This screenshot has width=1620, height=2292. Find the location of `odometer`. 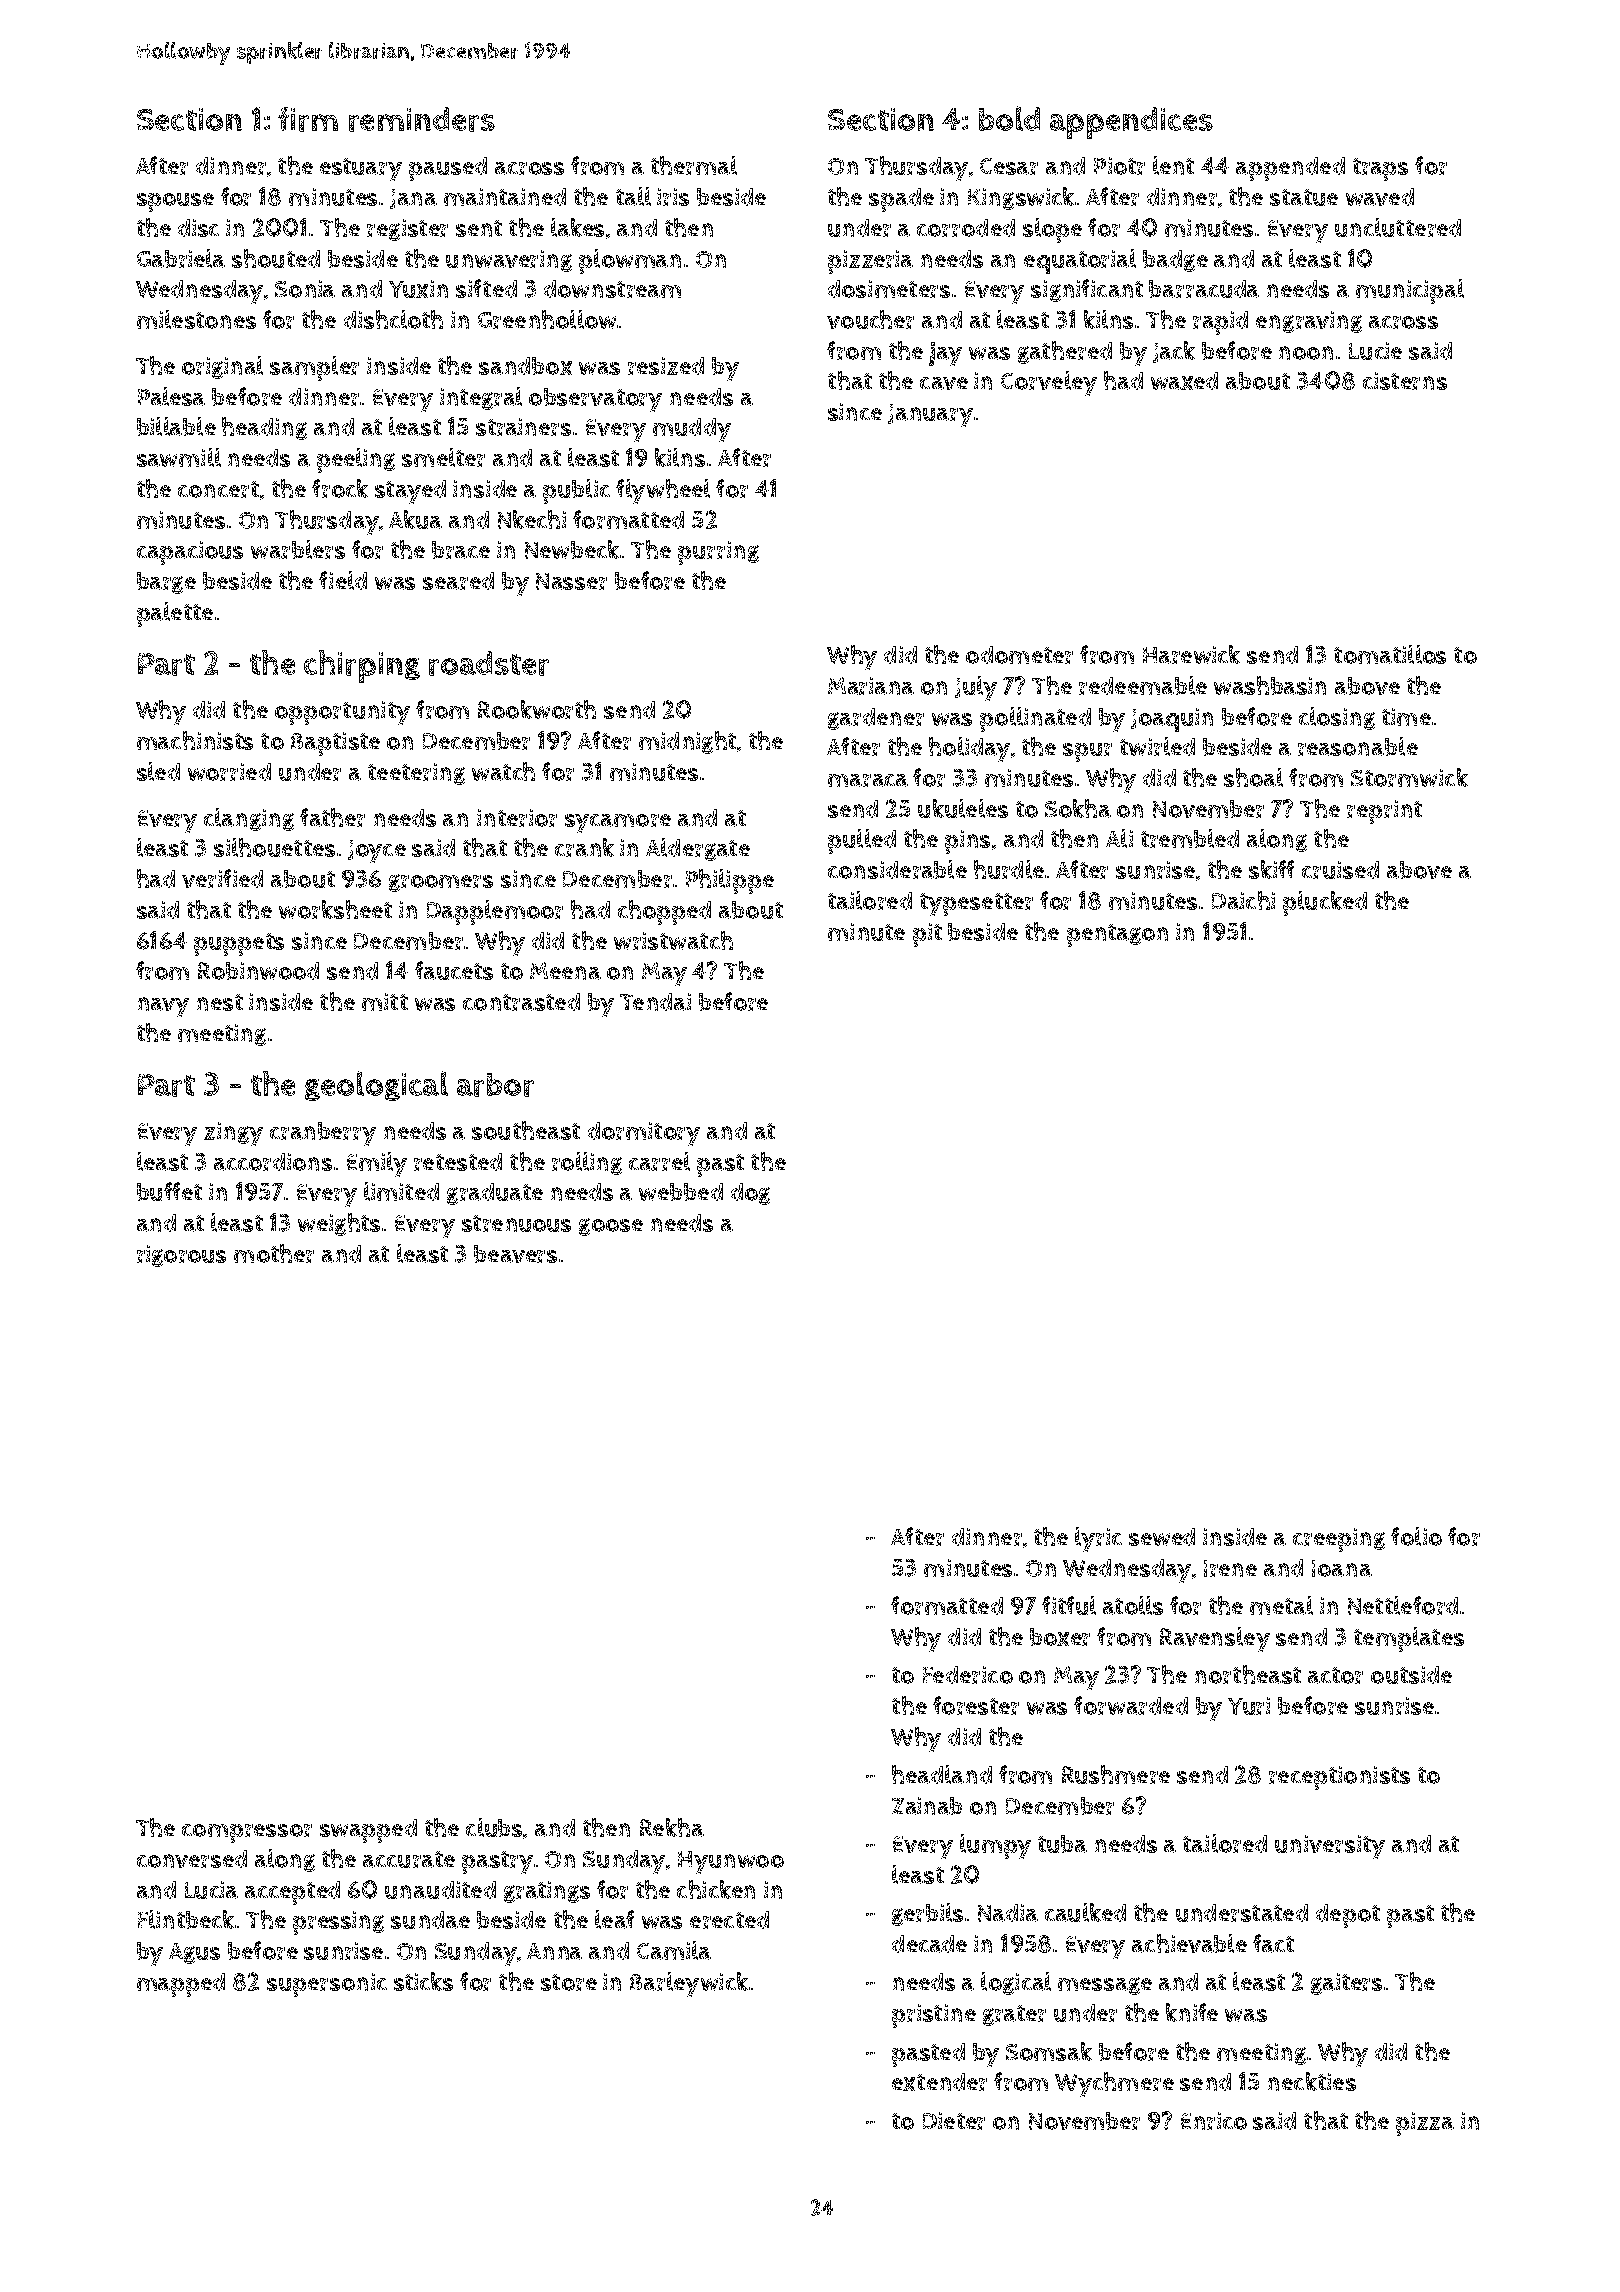

odometer is located at coordinates (1019, 655).
